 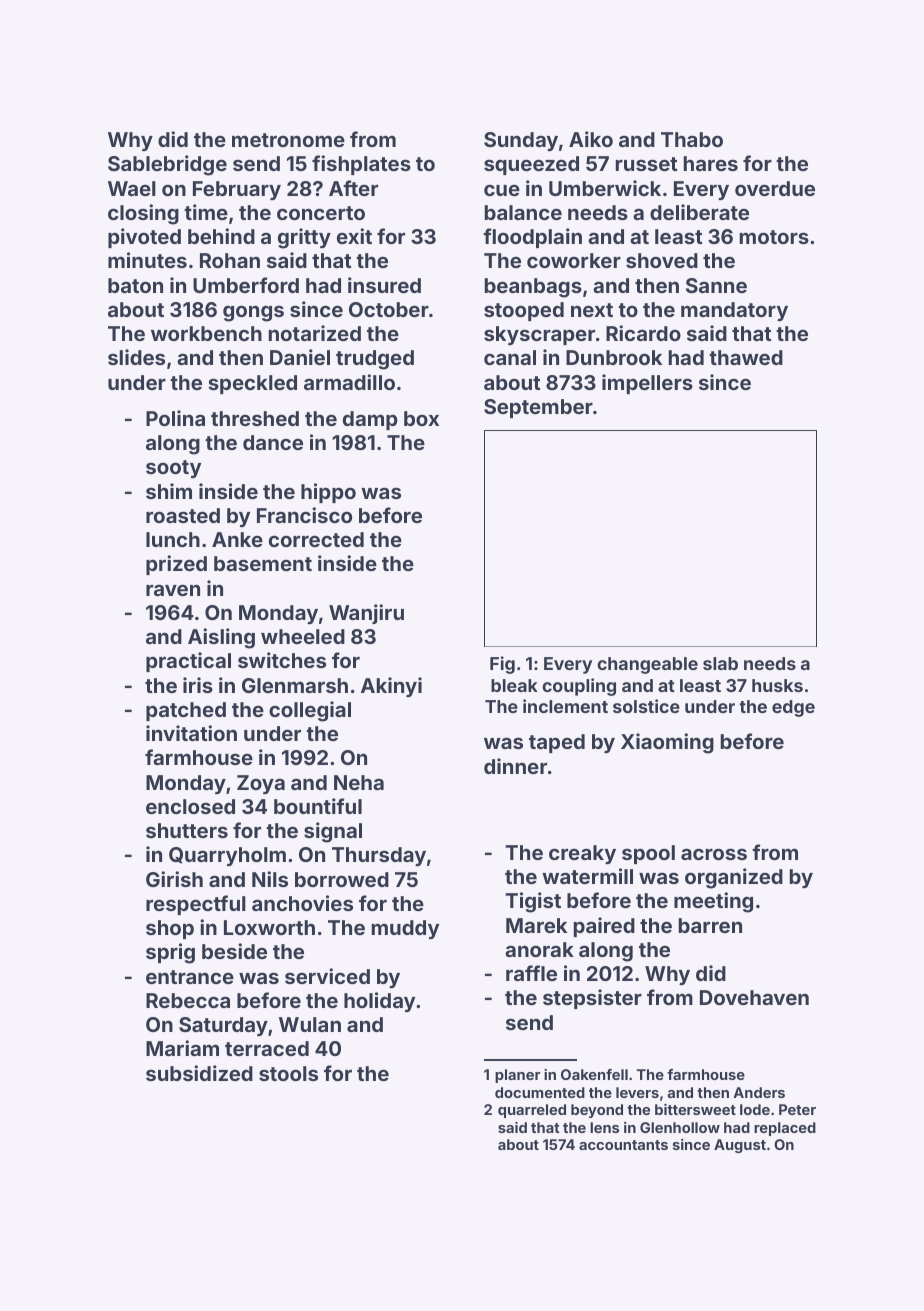 What do you see at coordinates (746, 357) in the screenshot?
I see `thawed` at bounding box center [746, 357].
